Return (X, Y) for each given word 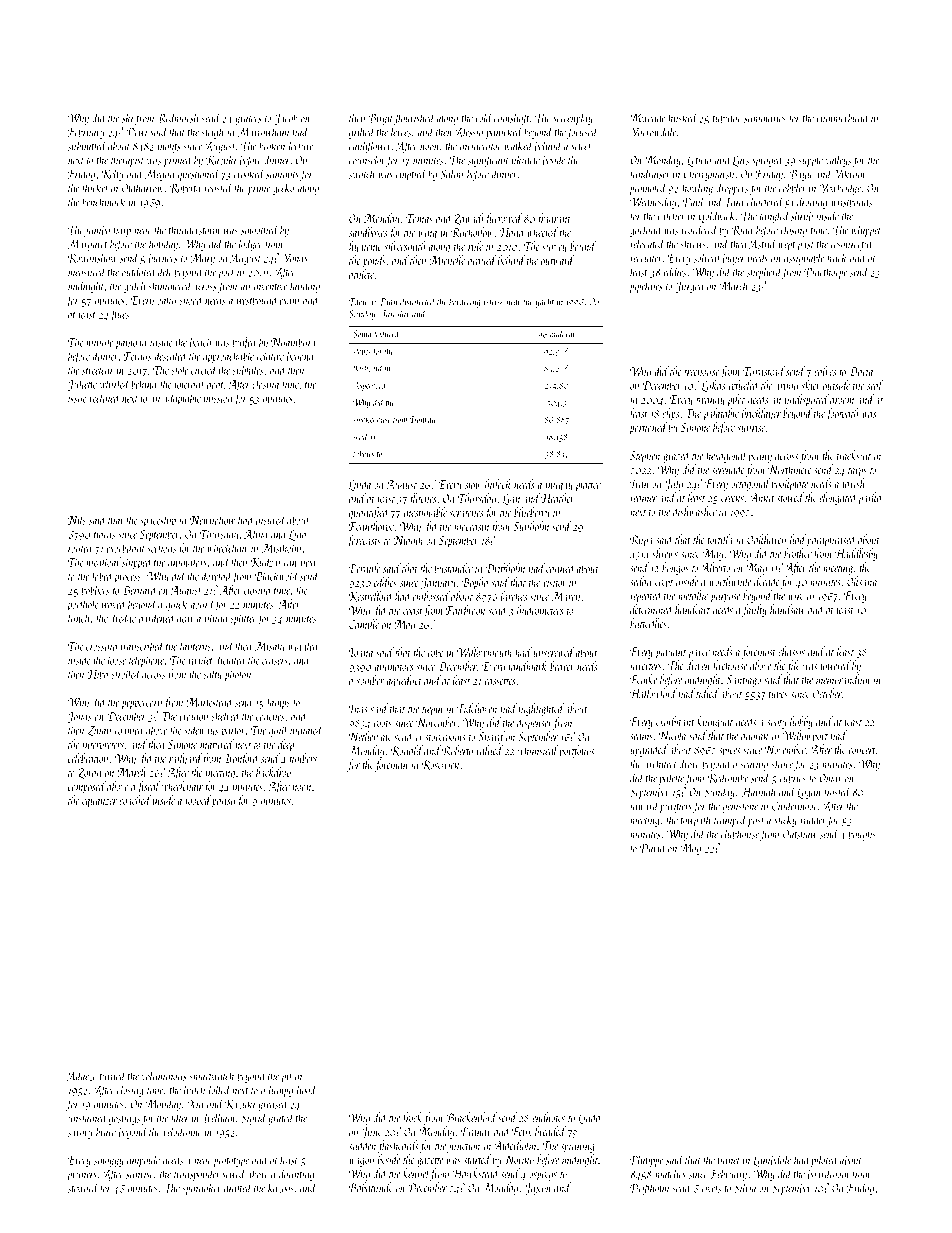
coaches (270, 716)
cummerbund (843, 117)
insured (271, 520)
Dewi (136, 132)
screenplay (573, 118)
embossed (431, 596)
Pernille (364, 568)
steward (83, 1189)
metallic (693, 595)
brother (798, 553)
